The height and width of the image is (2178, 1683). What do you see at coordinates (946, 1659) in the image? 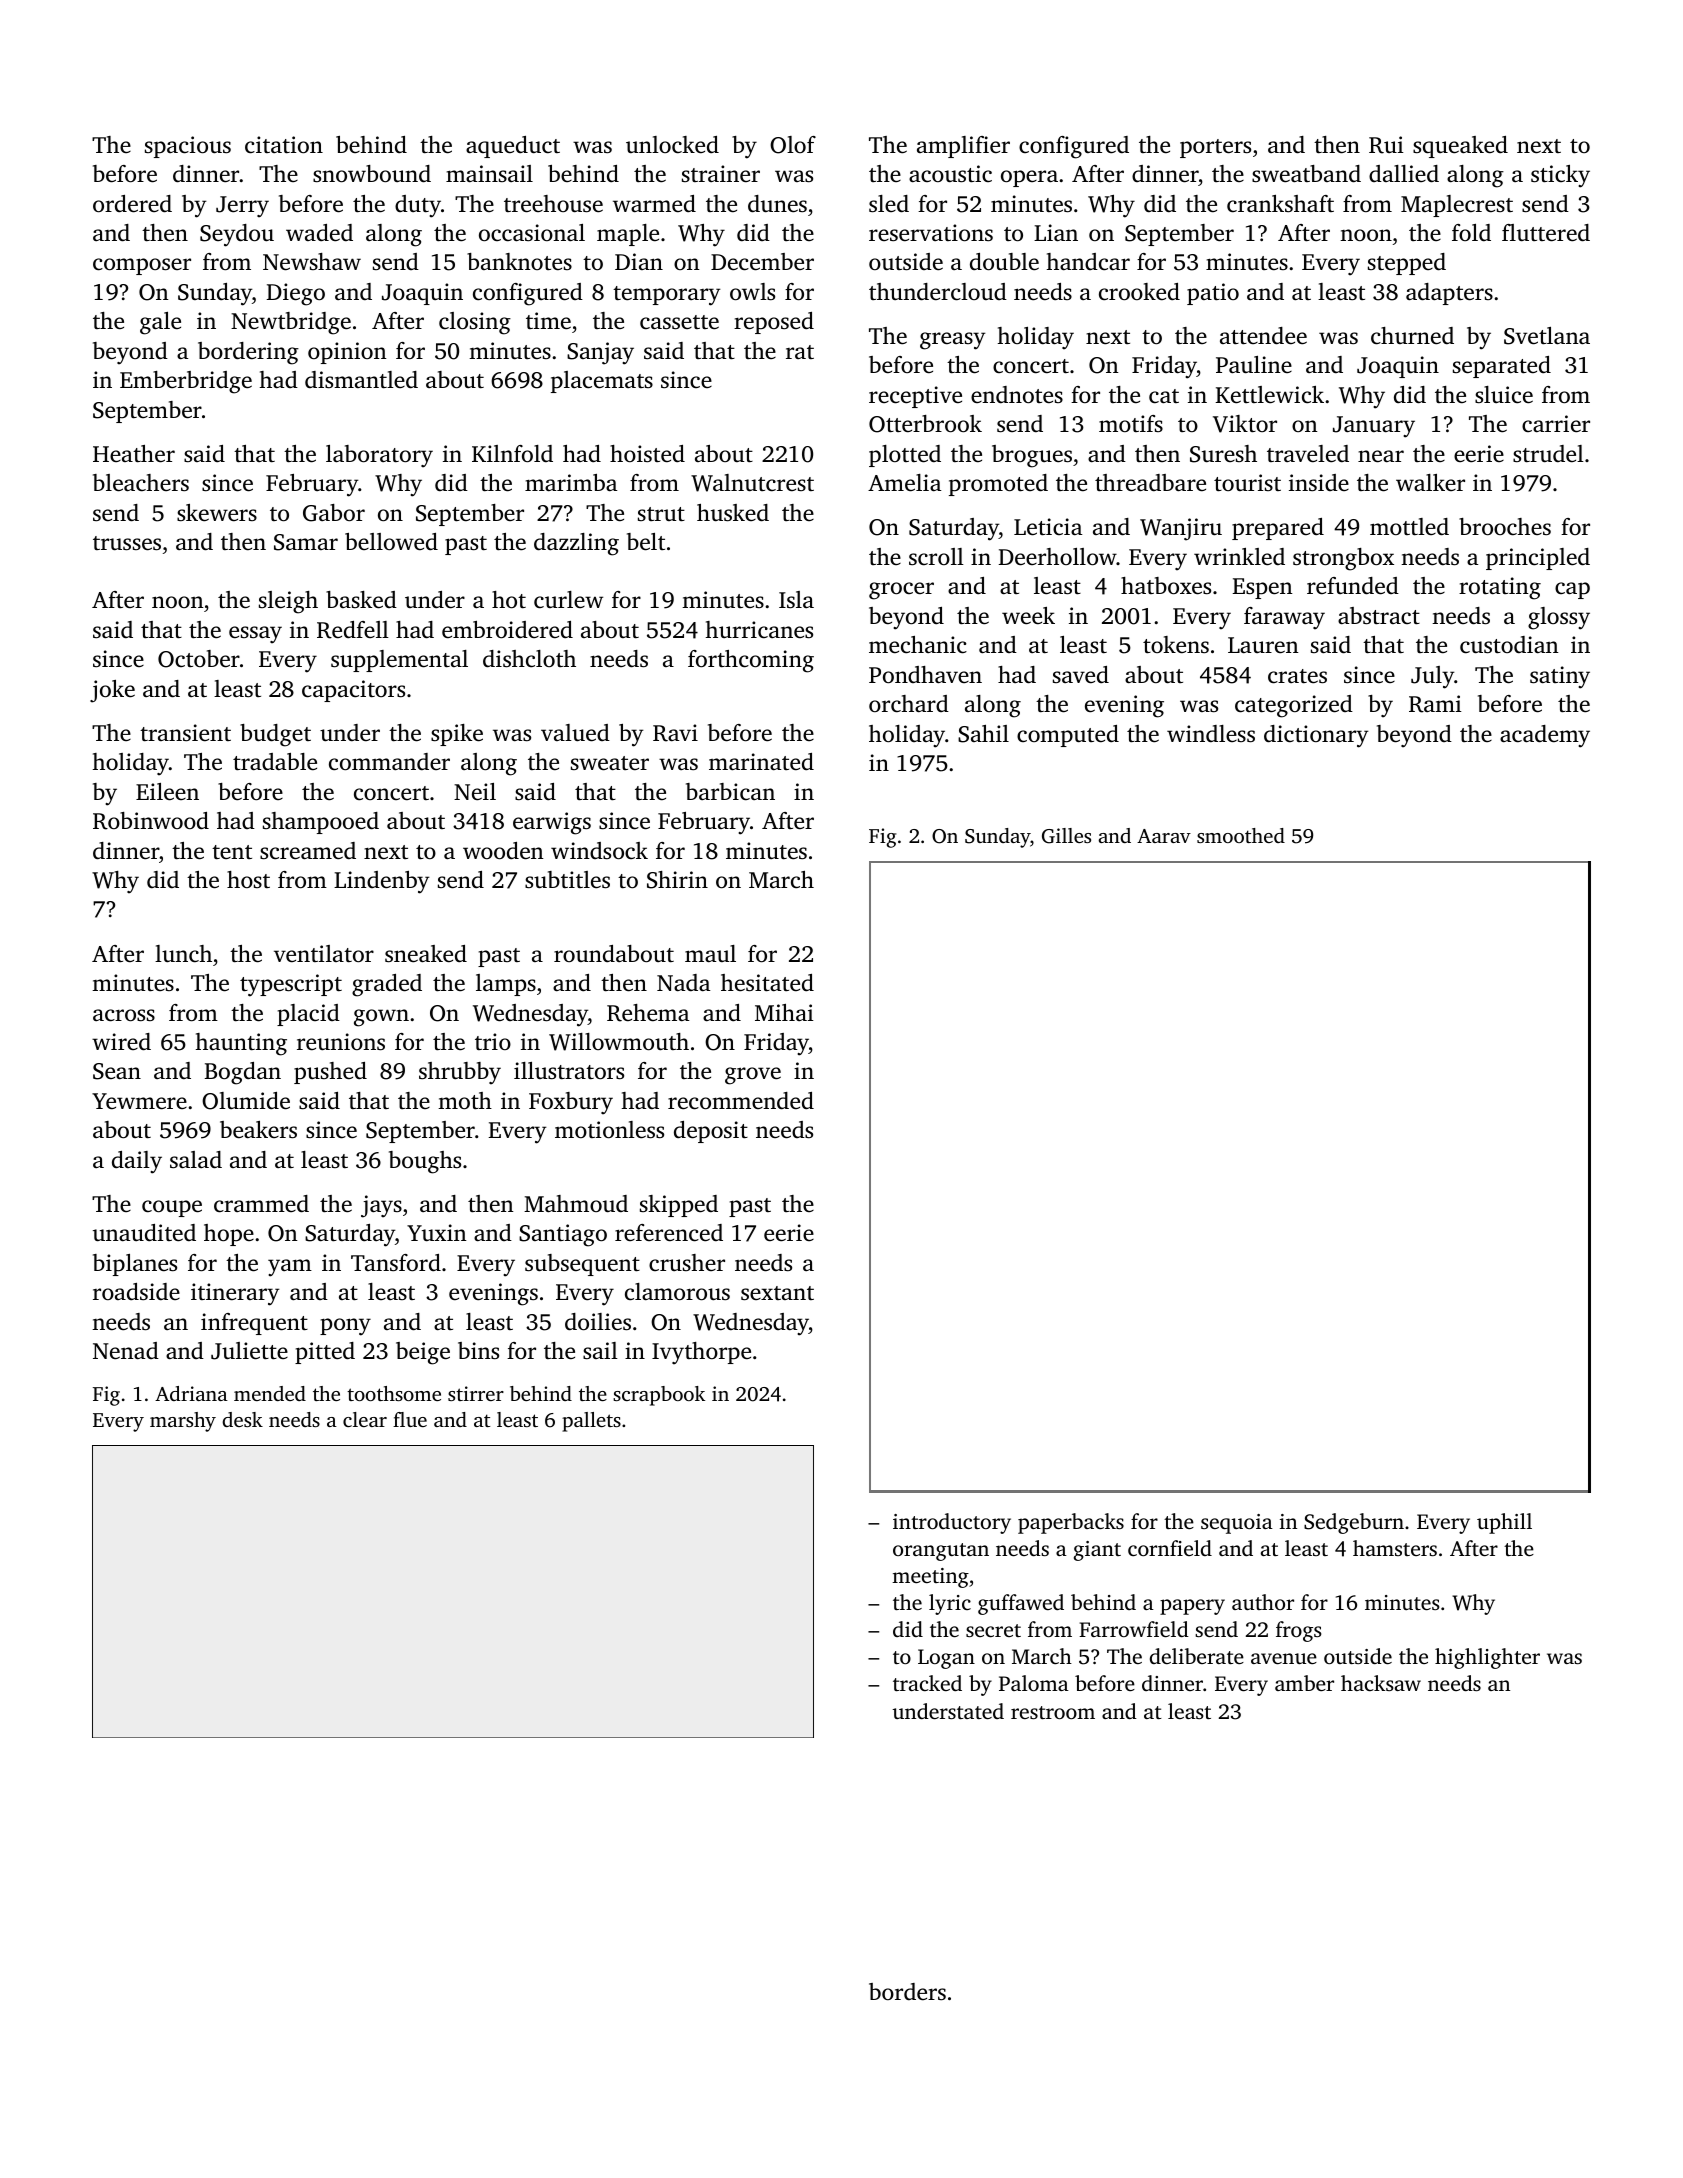
I see `Logan` at bounding box center [946, 1659].
